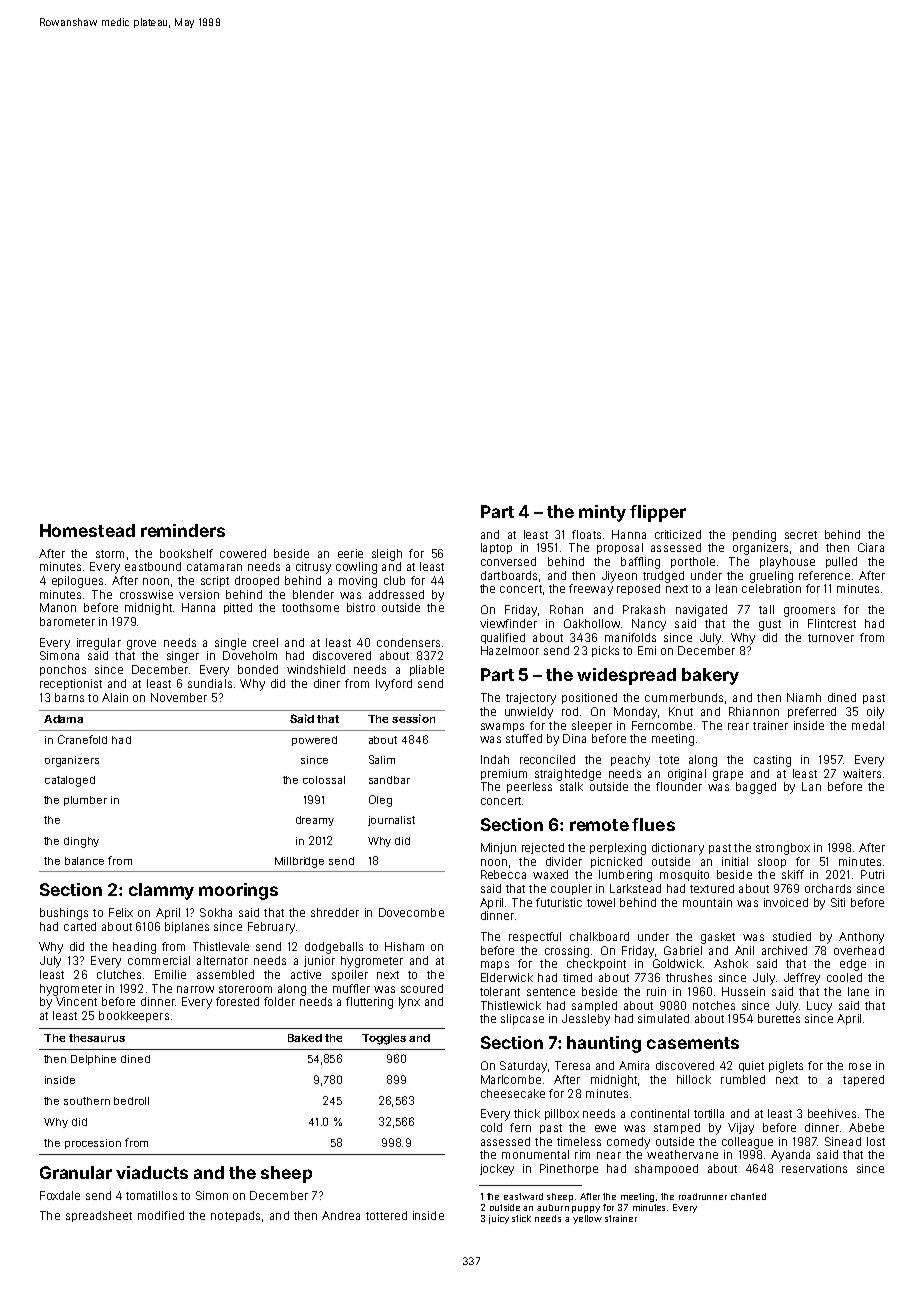 This screenshot has width=924, height=1308. What do you see at coordinates (183, 530) in the screenshot?
I see `reminders` at bounding box center [183, 530].
